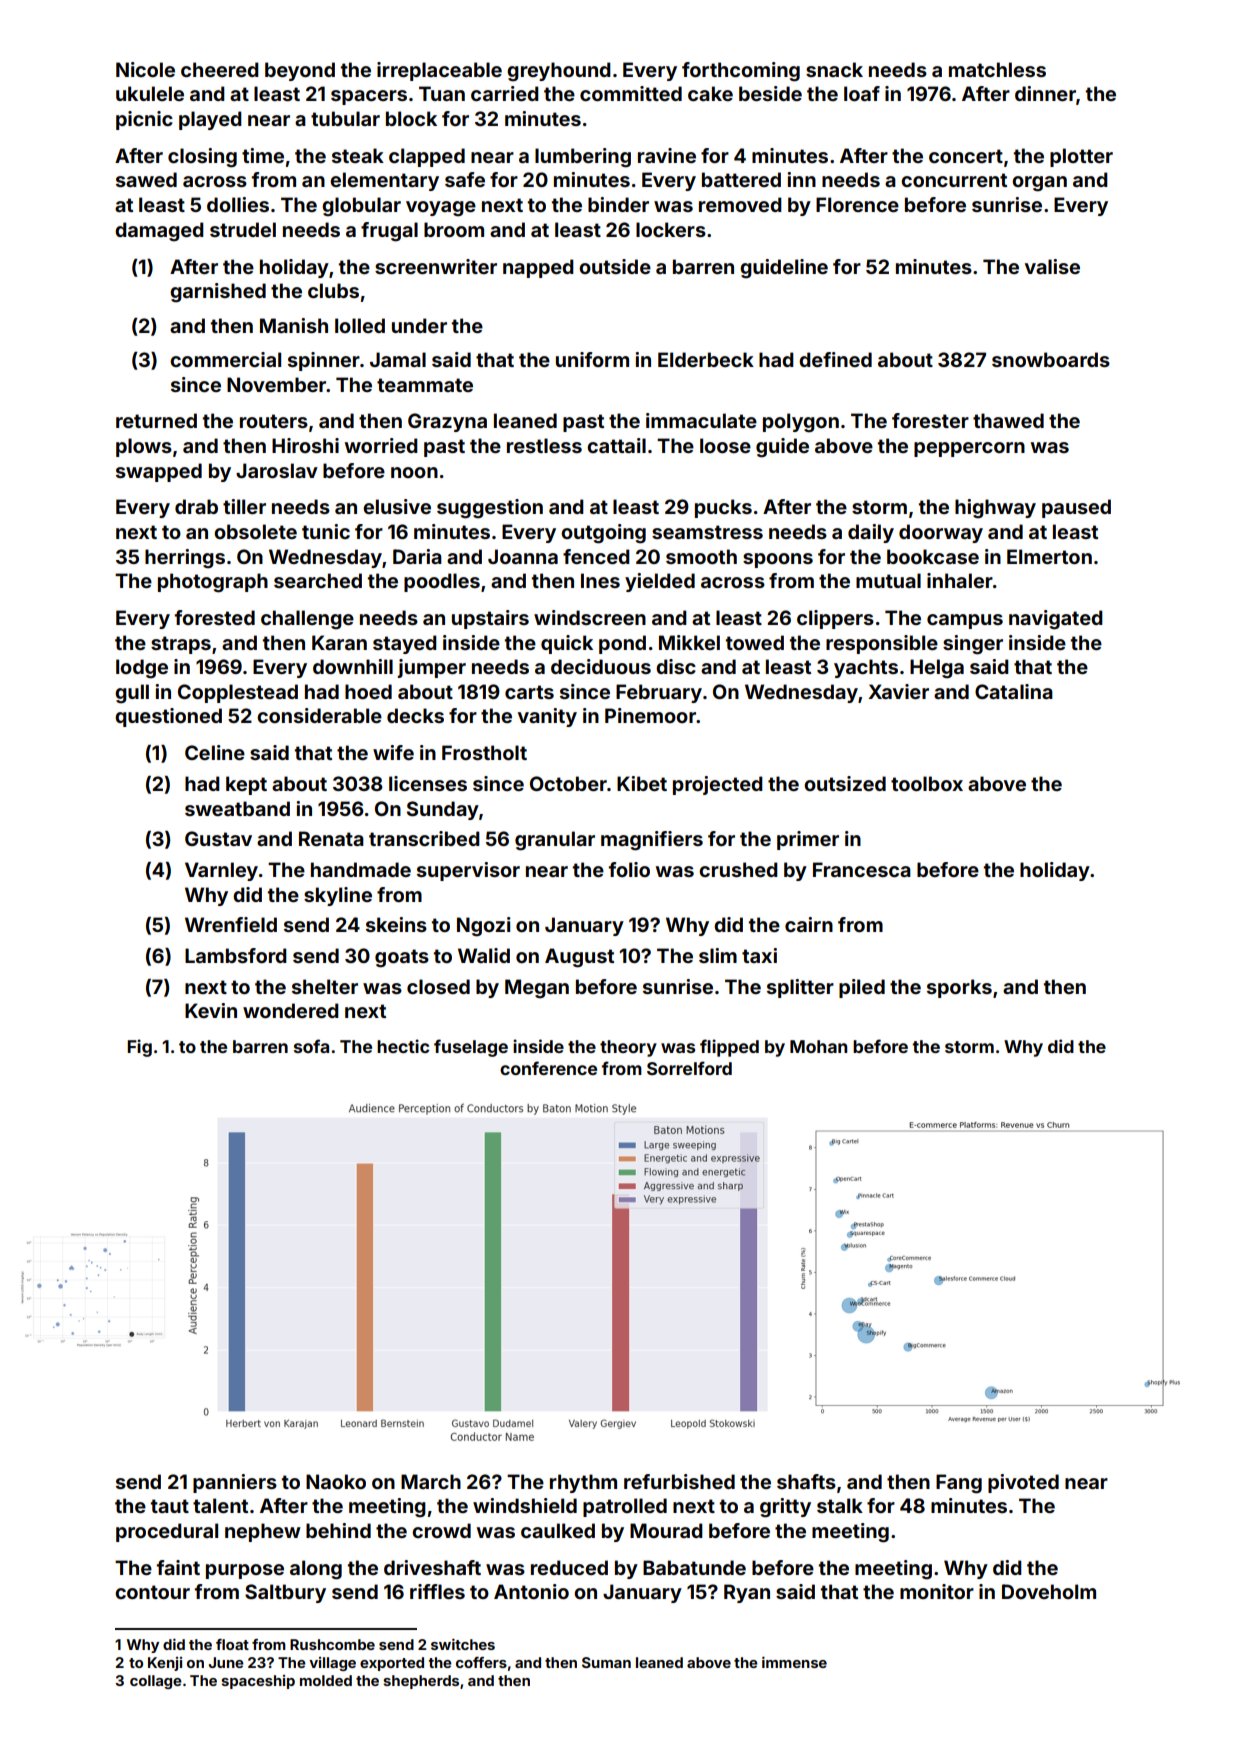 This image has width=1233, height=1743. I want to click on Doveholm, so click(1049, 1591).
